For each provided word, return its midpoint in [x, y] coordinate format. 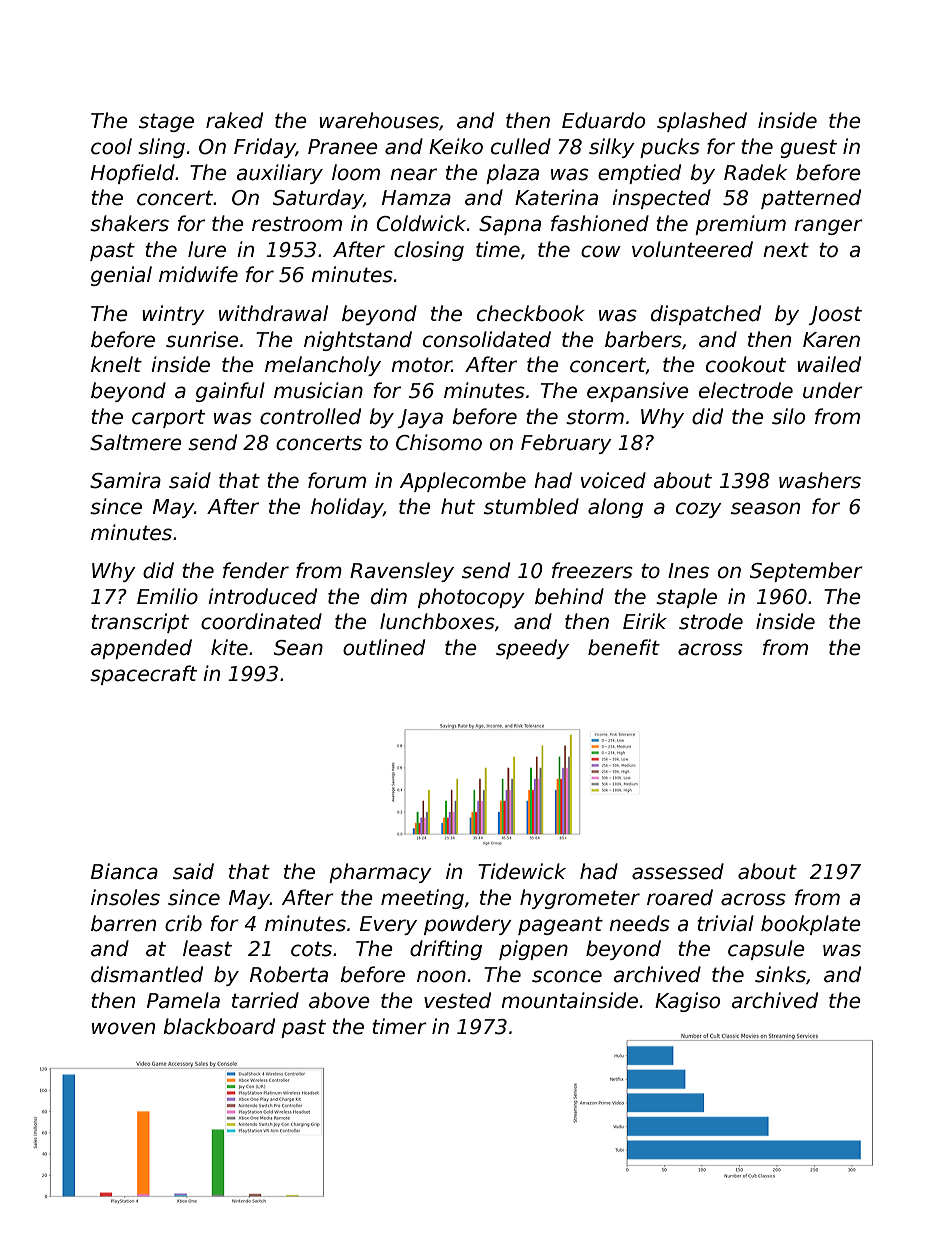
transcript [140, 623]
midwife [198, 274]
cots [311, 949]
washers [820, 480]
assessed [678, 871]
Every [388, 925]
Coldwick [421, 223]
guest [808, 149]
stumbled [531, 506]
